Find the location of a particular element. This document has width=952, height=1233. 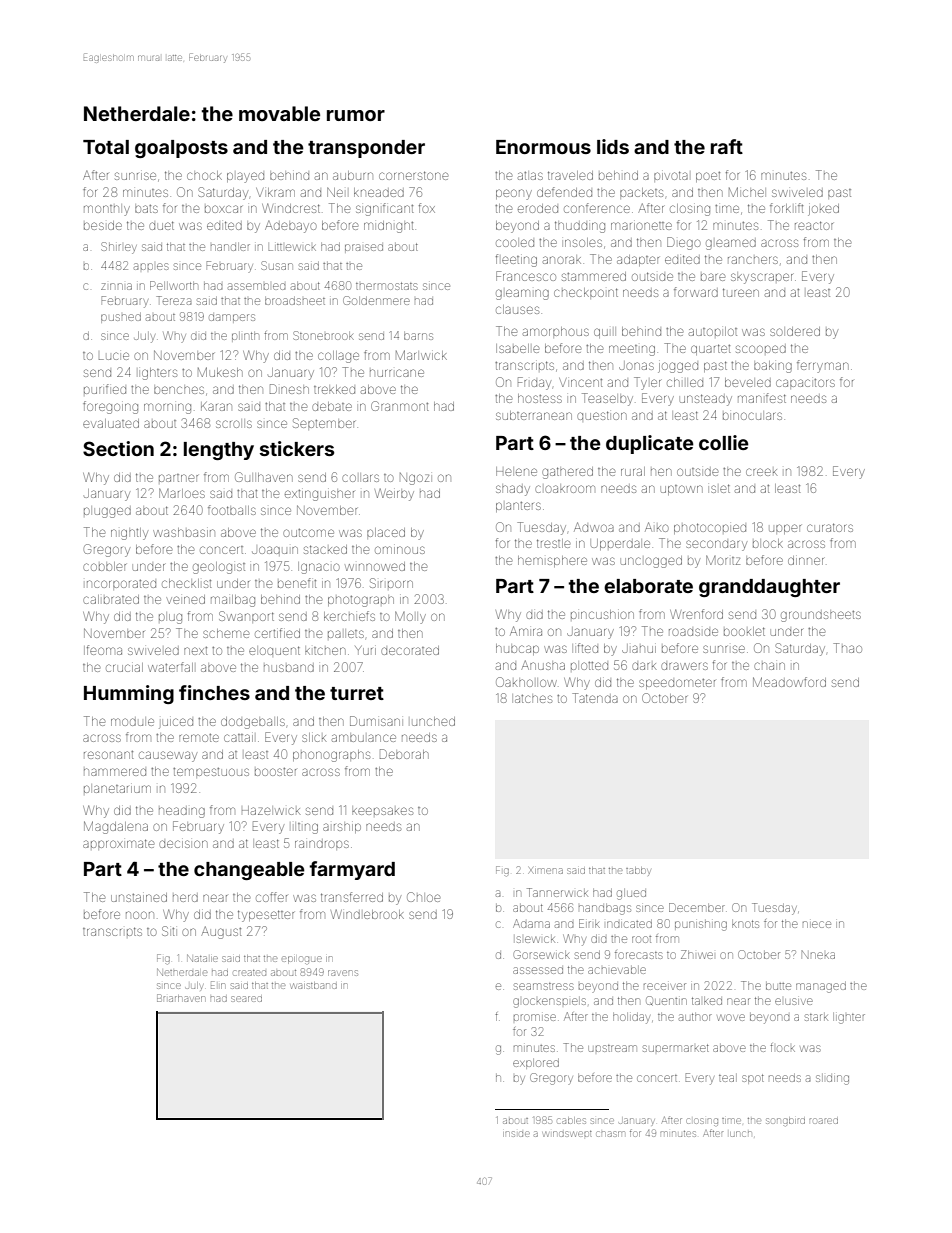

Moritz is located at coordinates (723, 560).
